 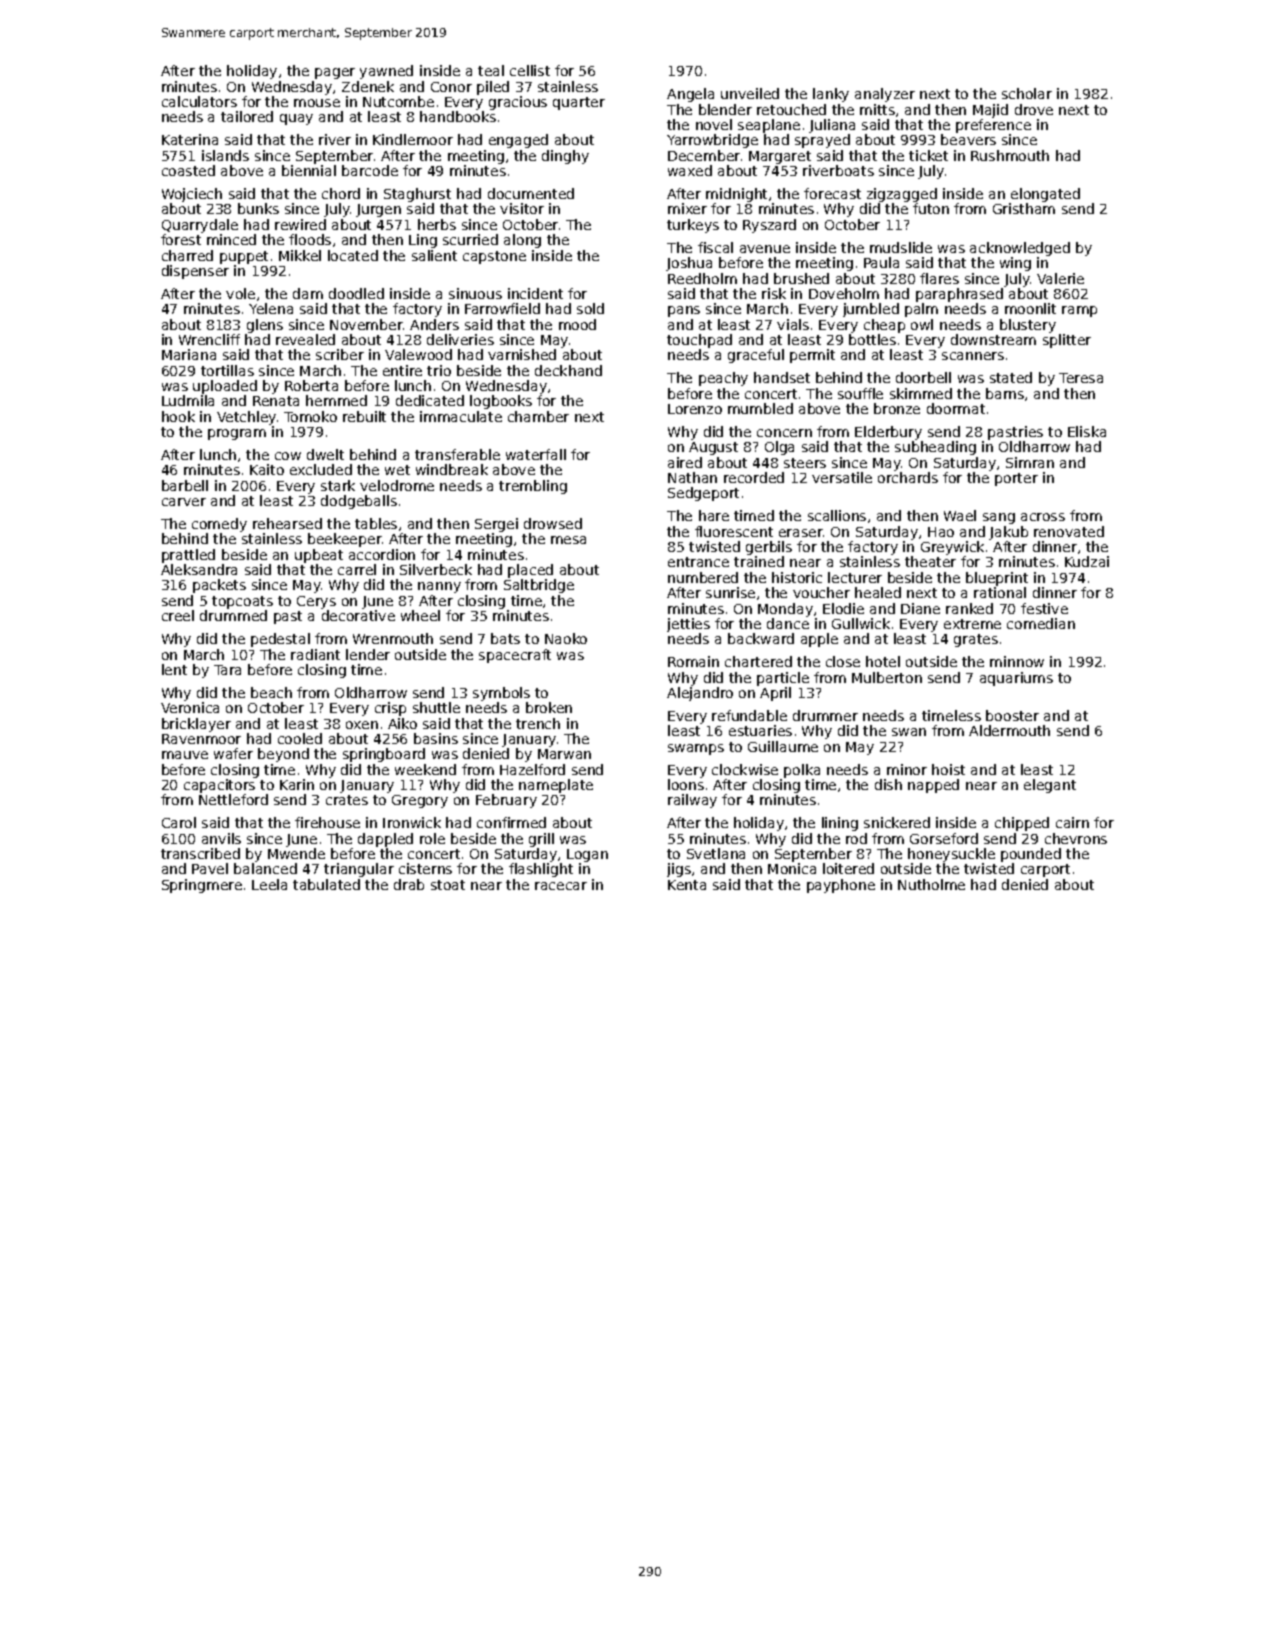 What do you see at coordinates (1050, 786) in the document?
I see `elegant` at bounding box center [1050, 786].
